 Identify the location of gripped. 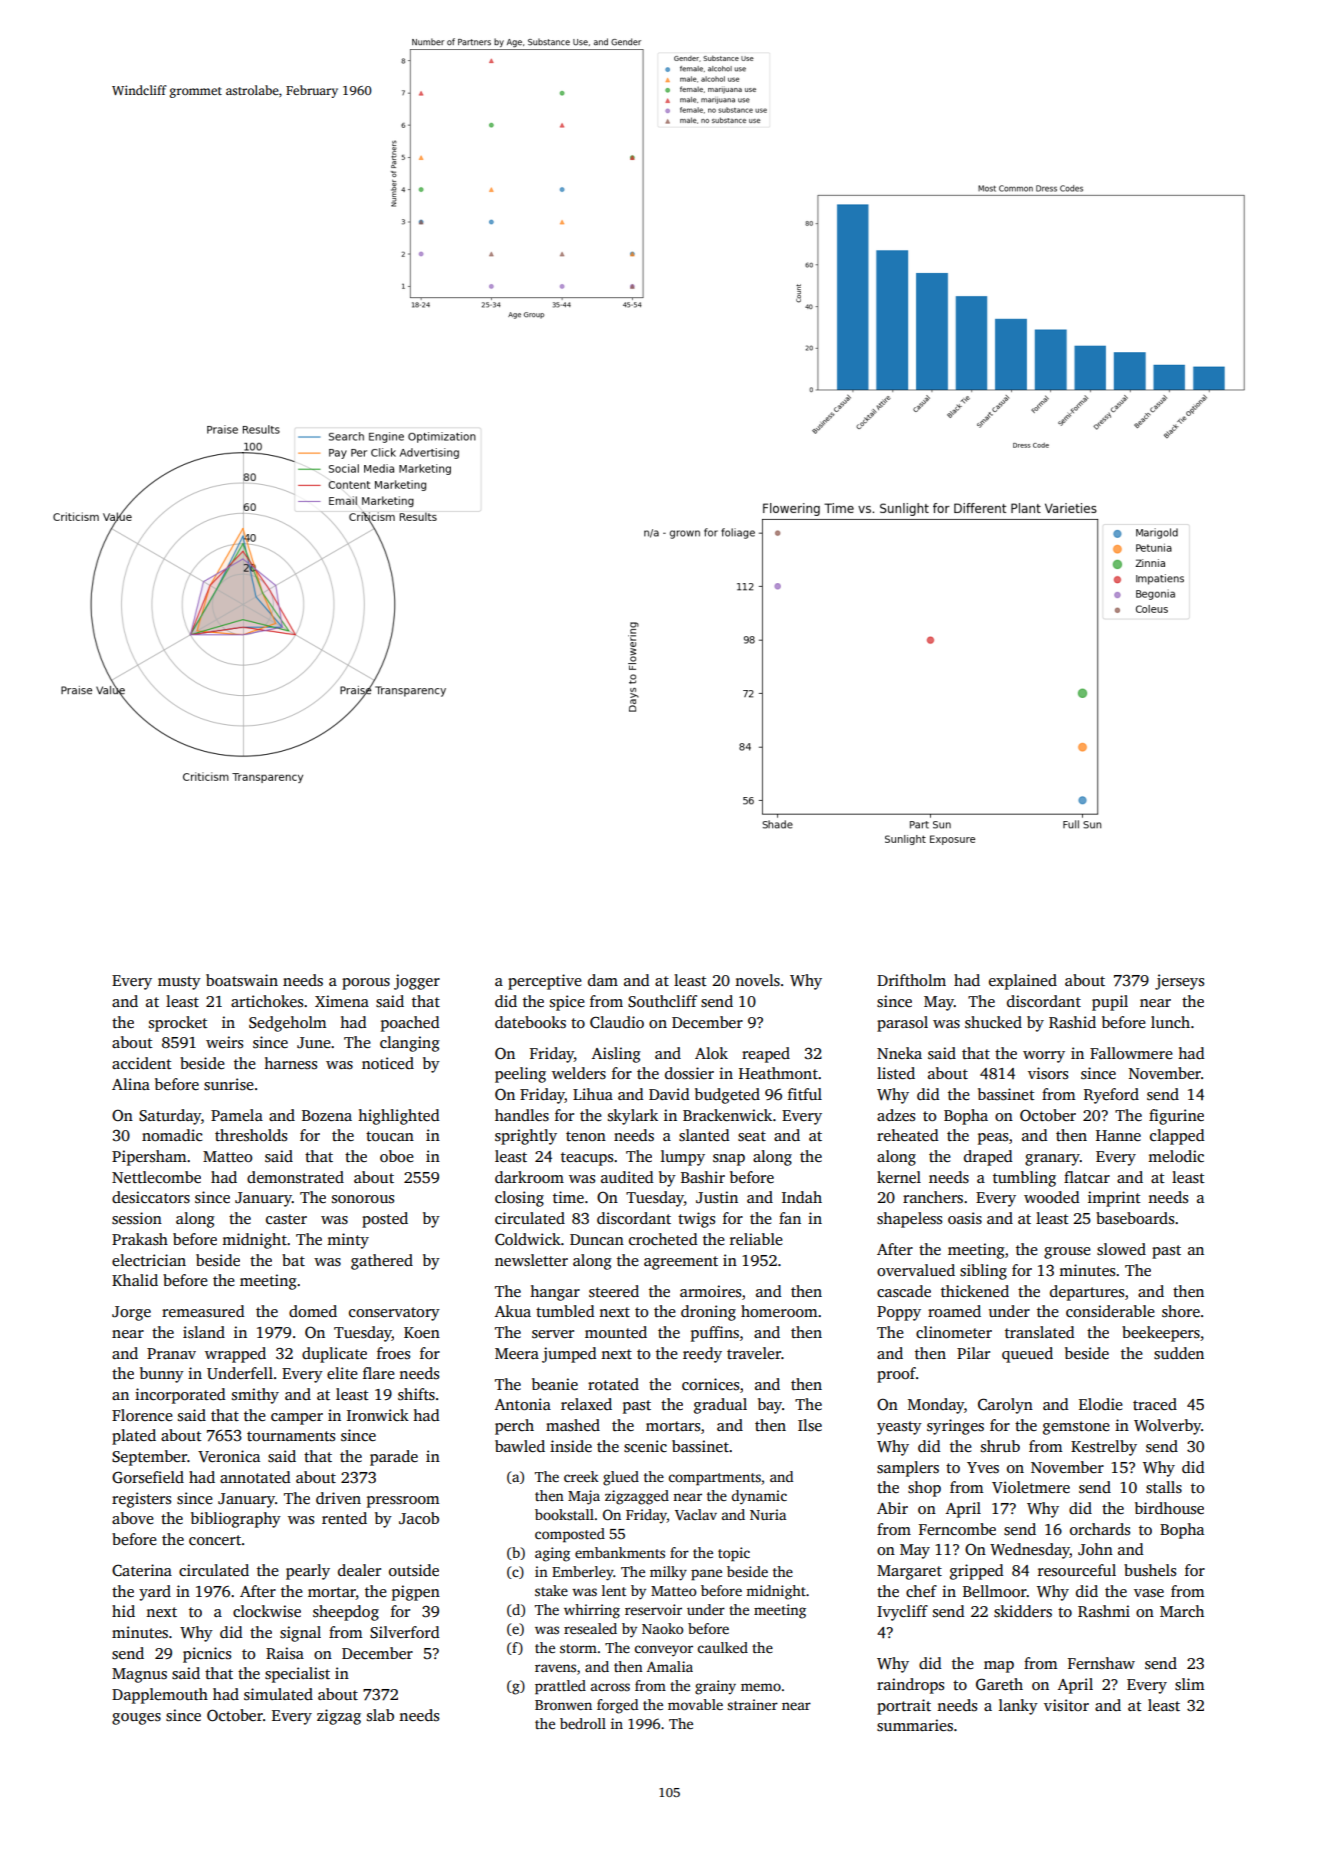
(977, 1572).
